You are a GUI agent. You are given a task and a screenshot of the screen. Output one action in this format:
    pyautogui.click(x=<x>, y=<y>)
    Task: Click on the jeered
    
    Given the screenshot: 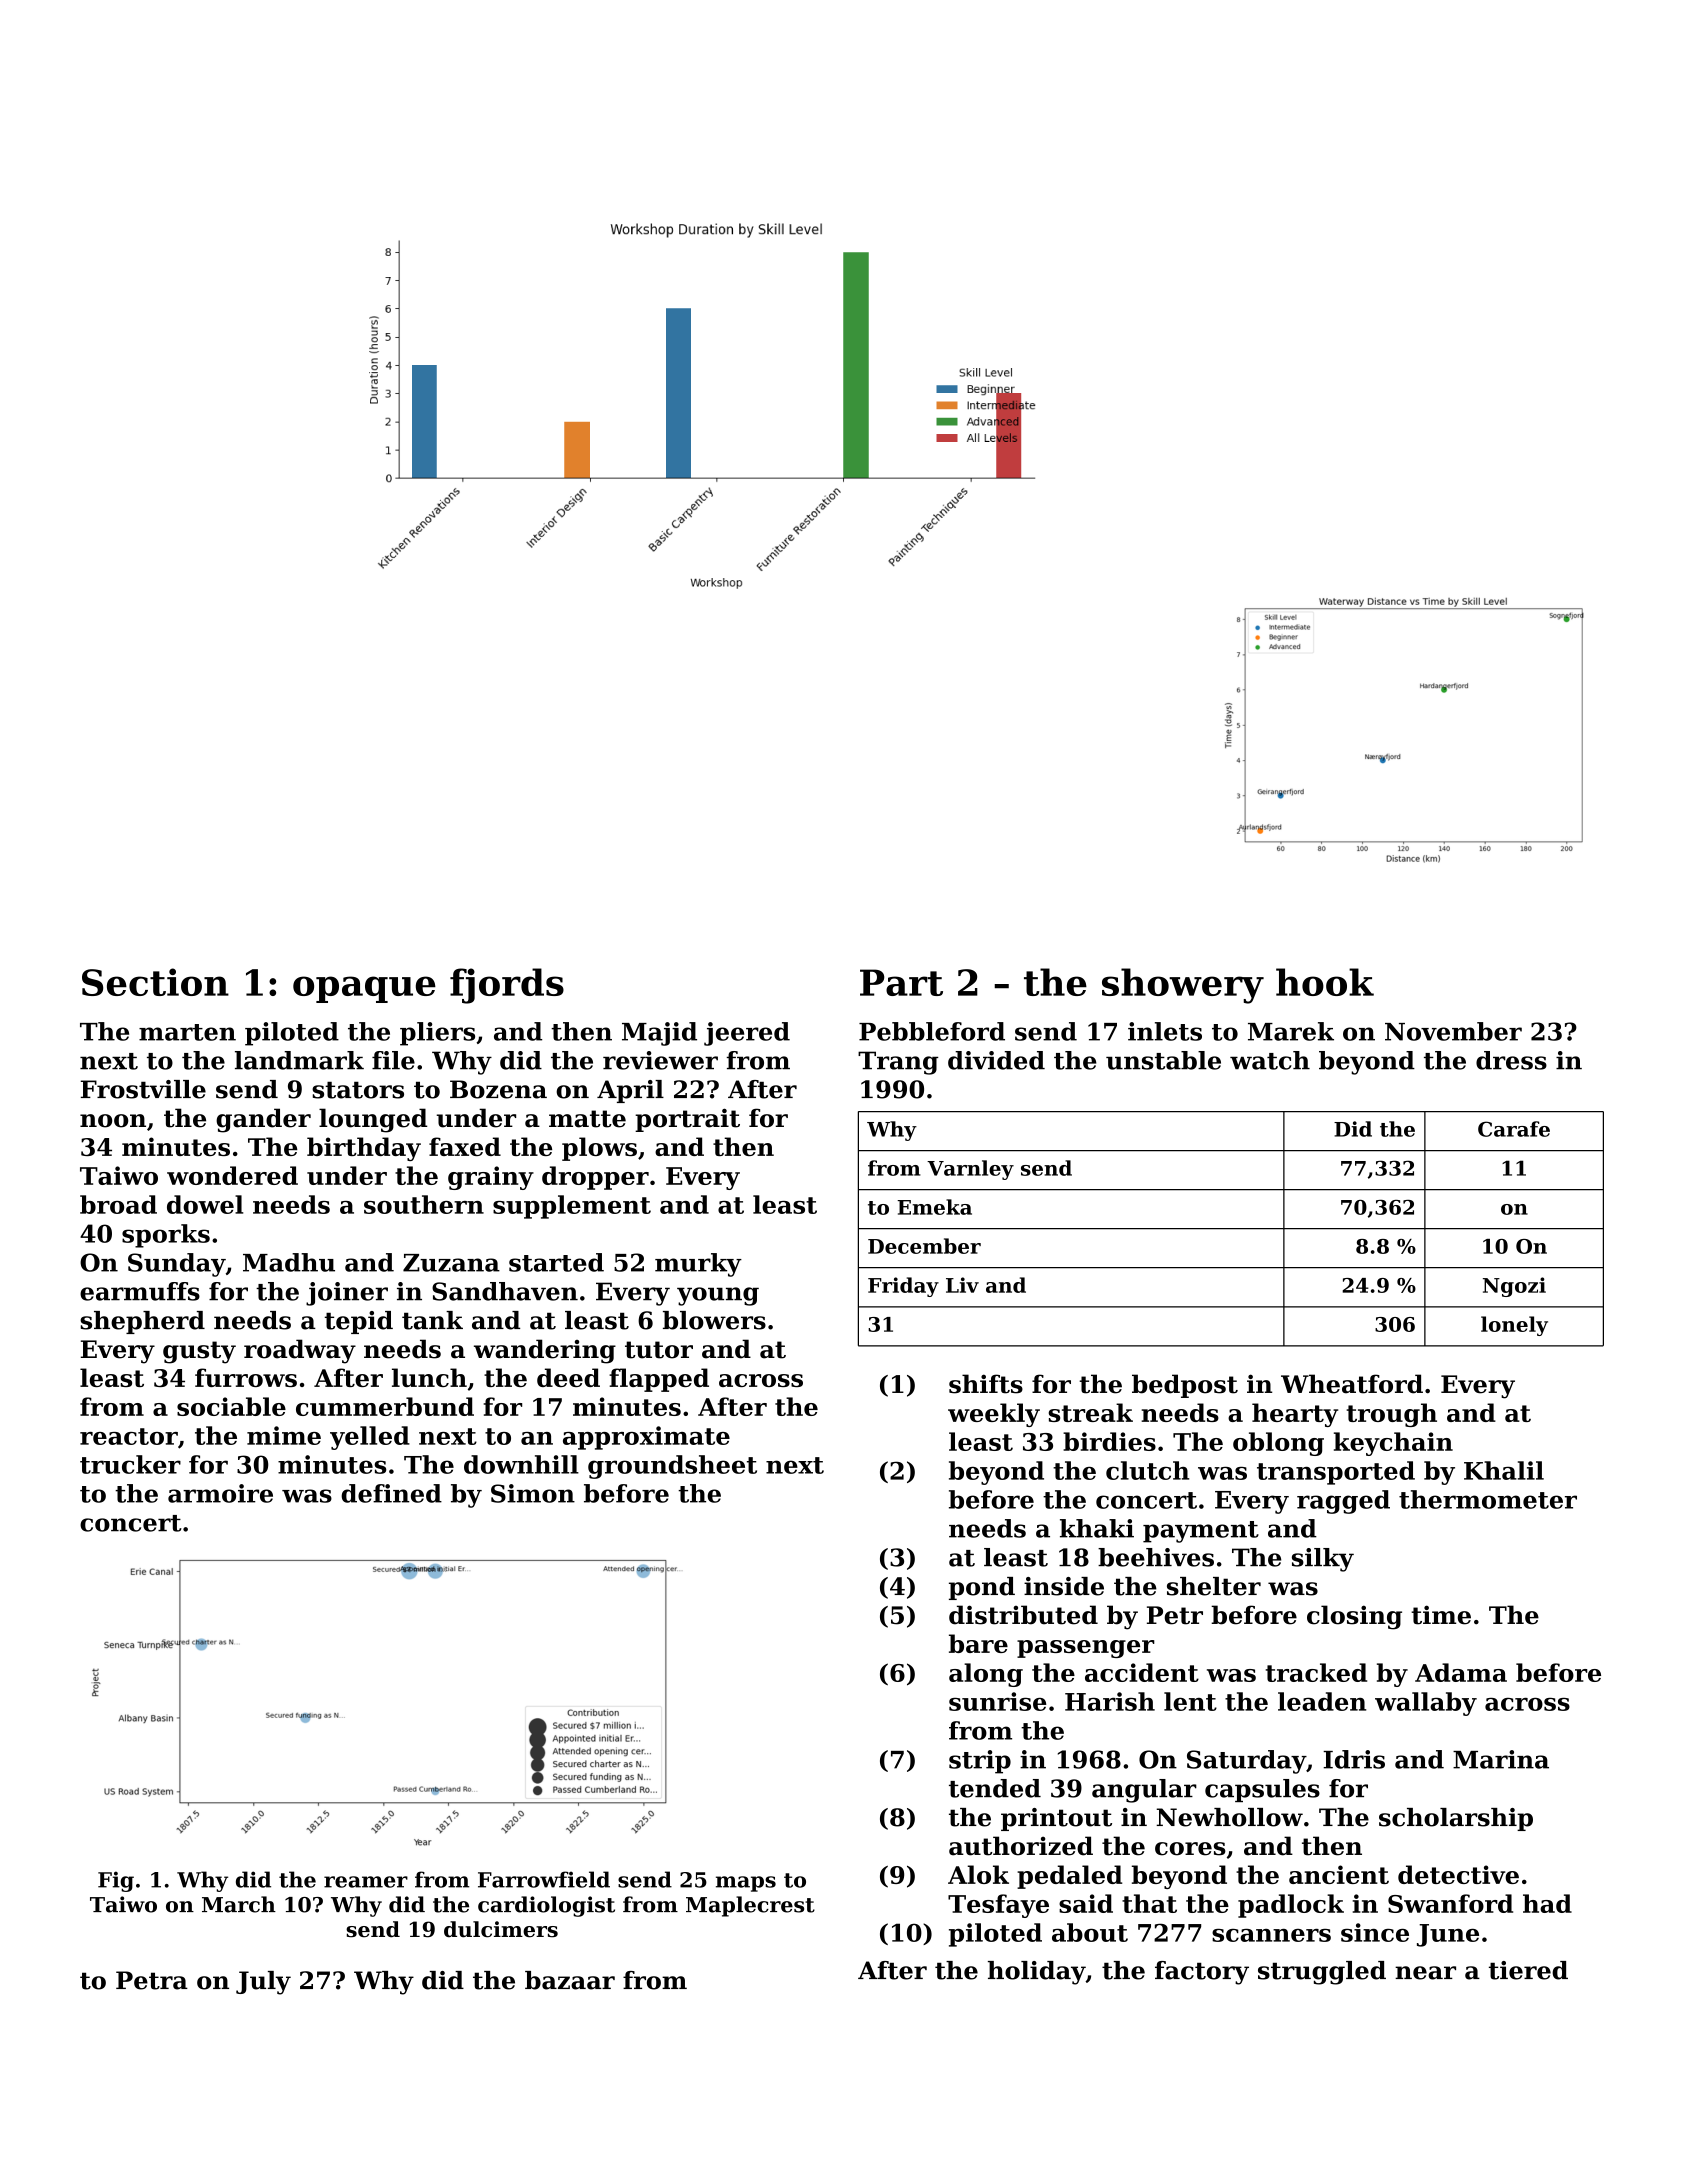 What is the action you would take?
    pyautogui.click(x=747, y=1034)
